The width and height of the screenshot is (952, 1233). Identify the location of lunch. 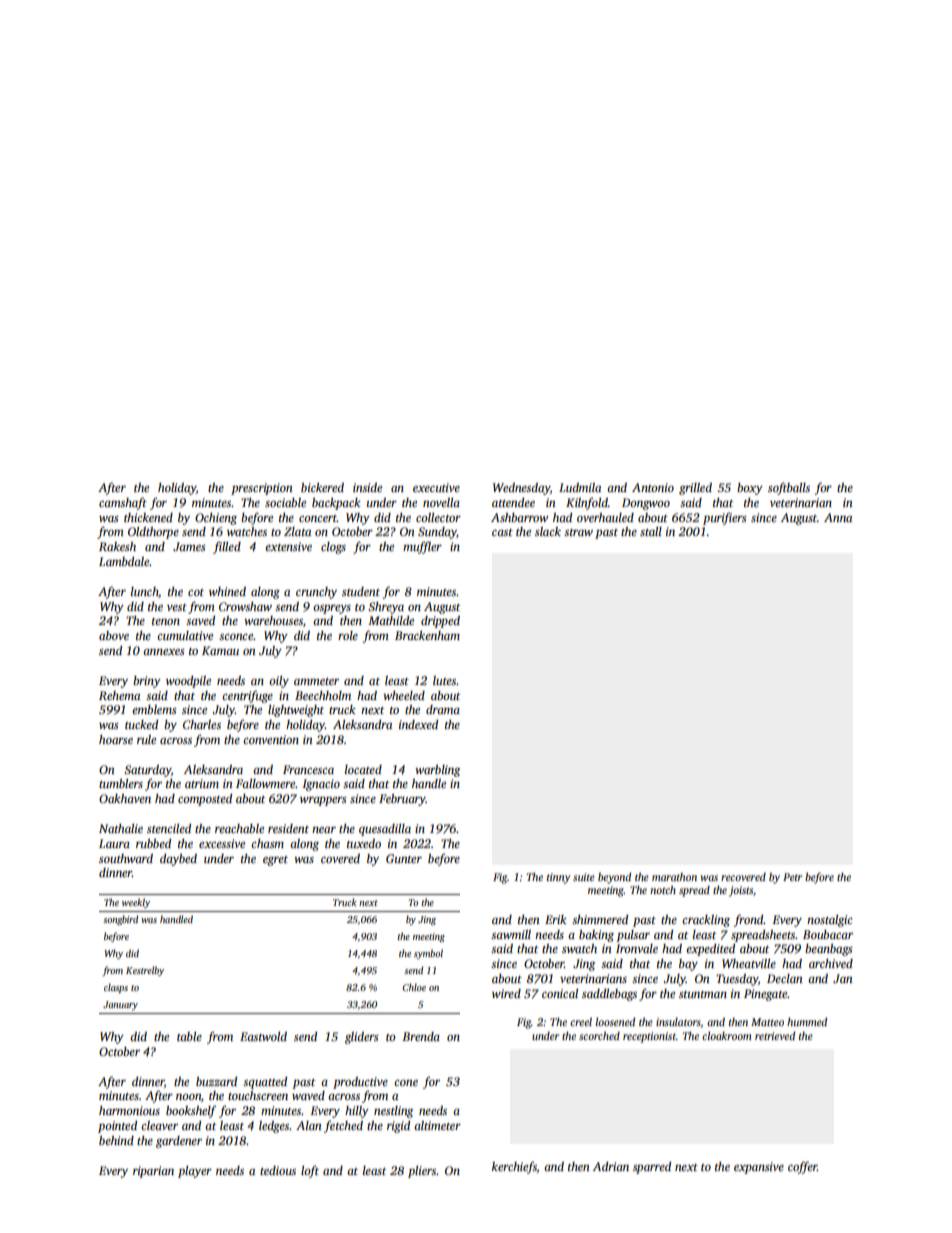
(145, 592).
